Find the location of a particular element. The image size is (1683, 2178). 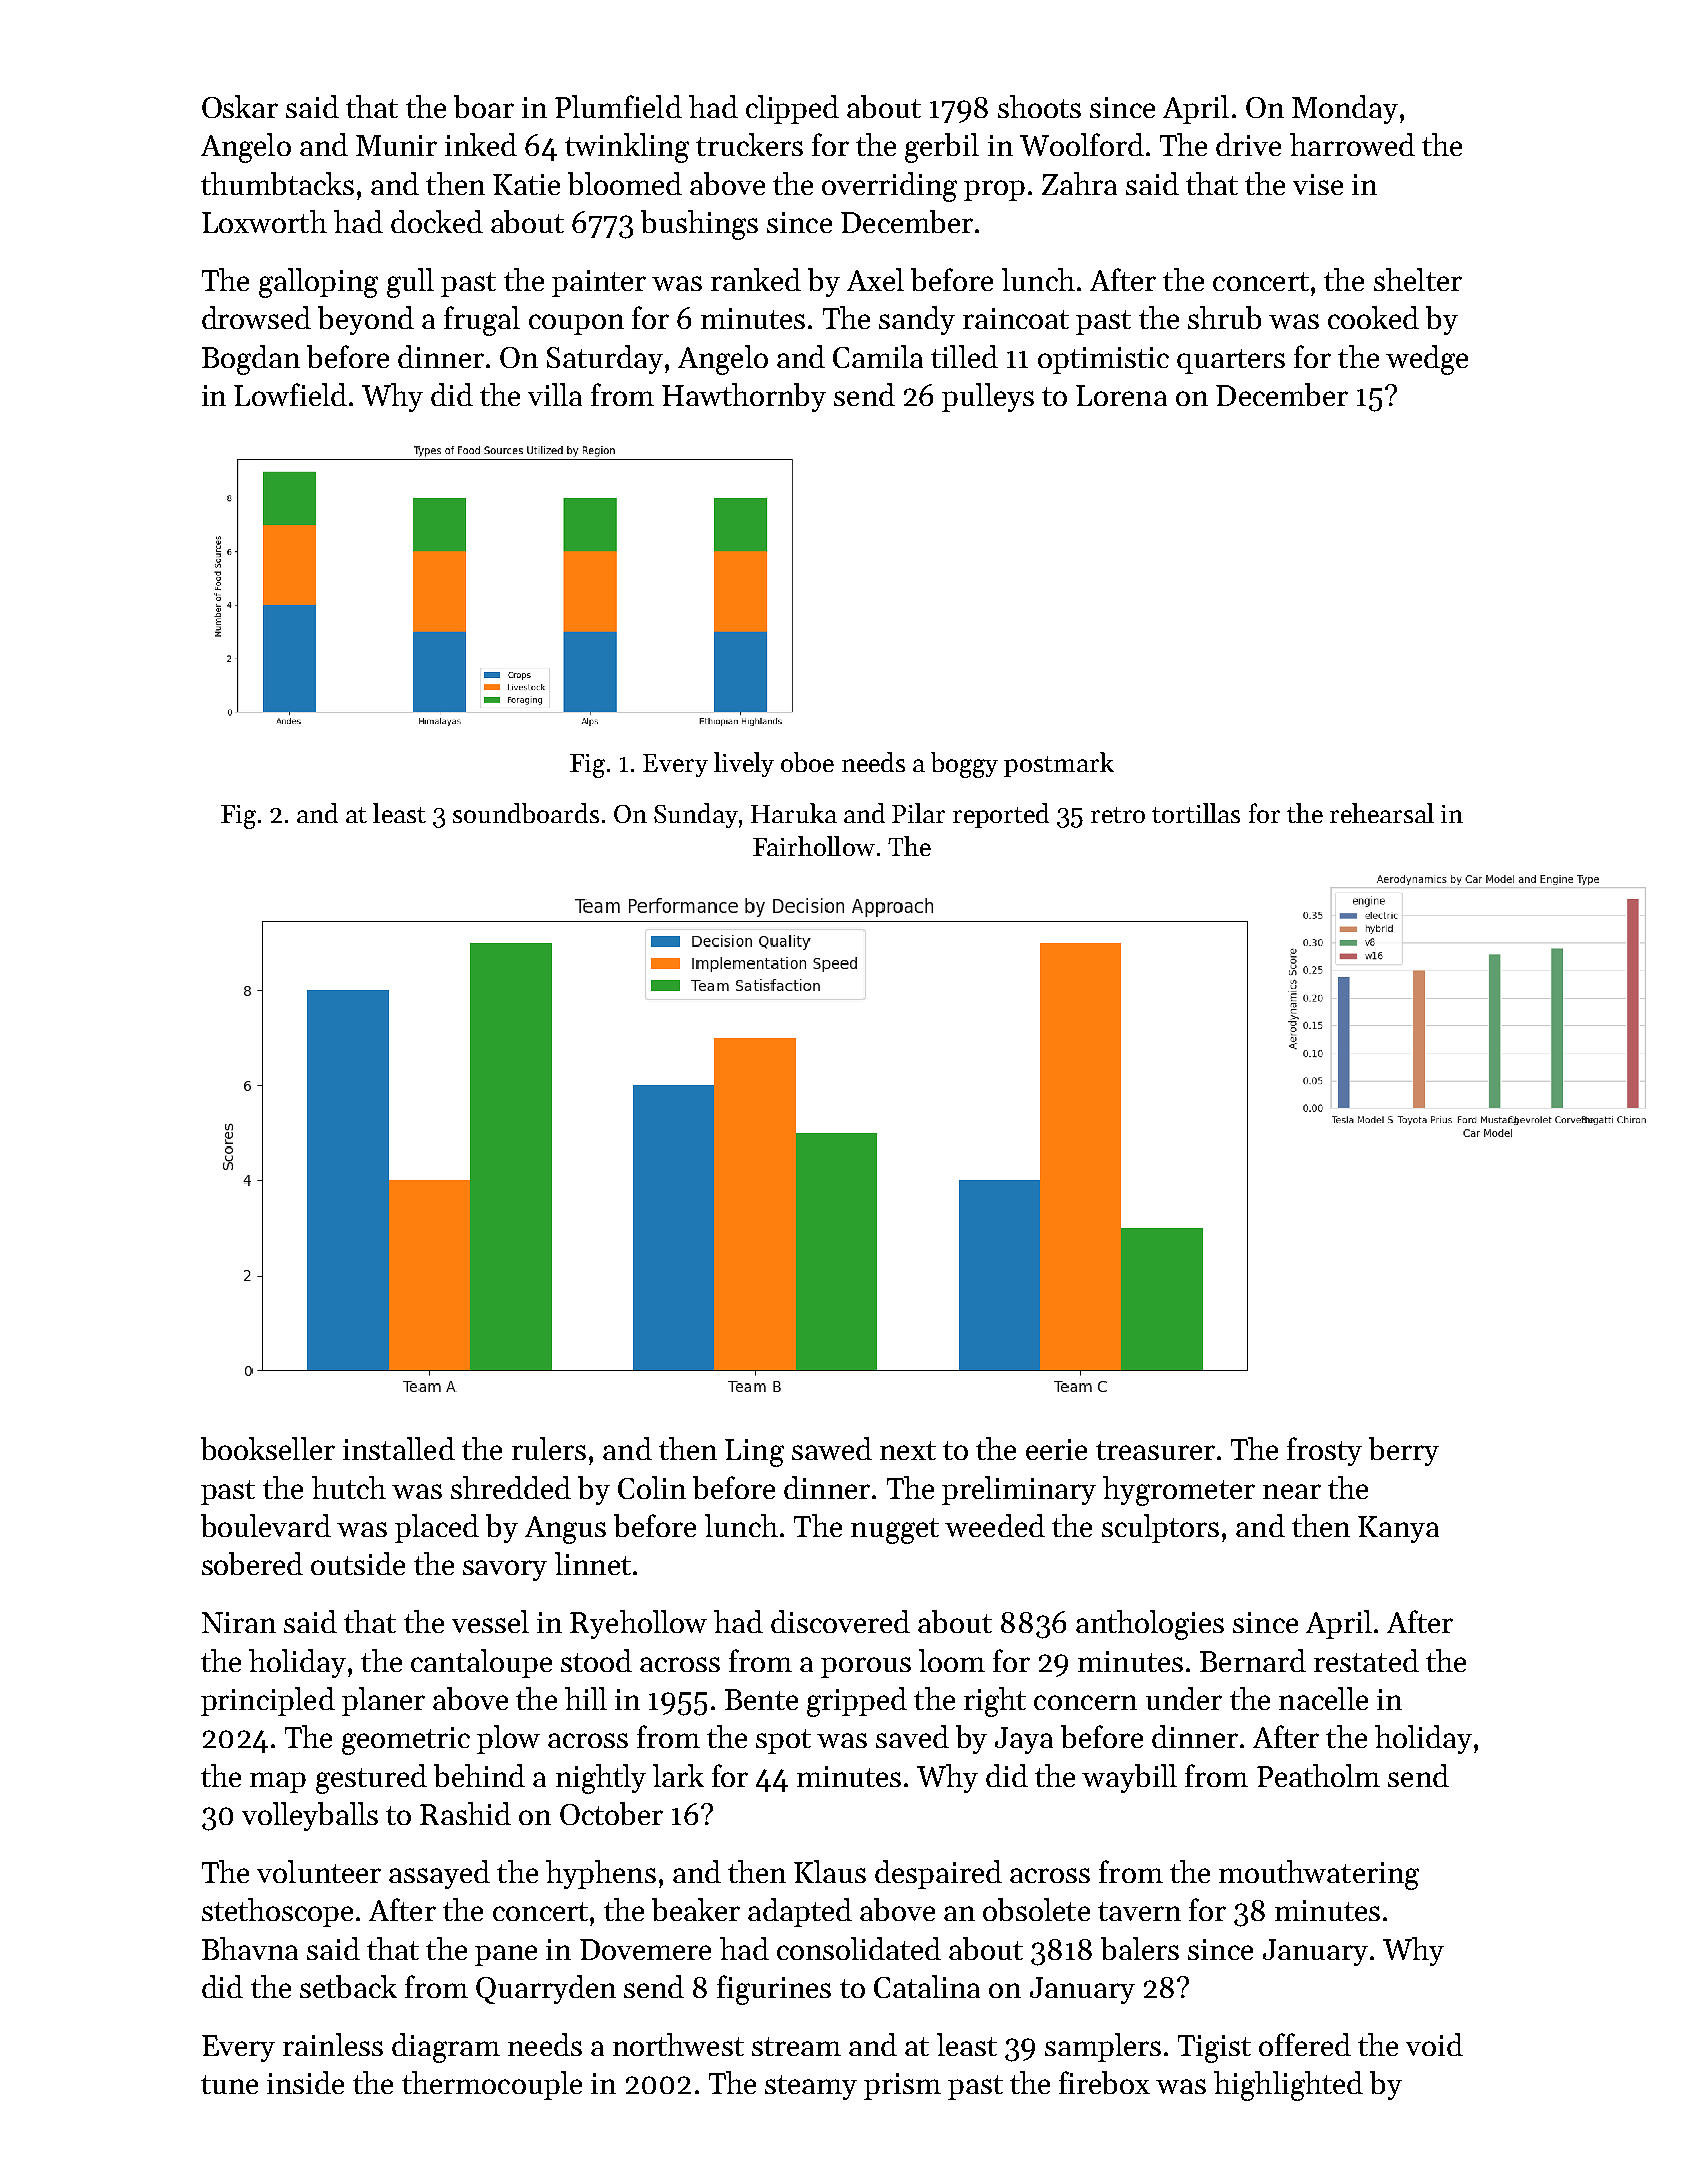

Klaus is located at coordinates (830, 1871).
